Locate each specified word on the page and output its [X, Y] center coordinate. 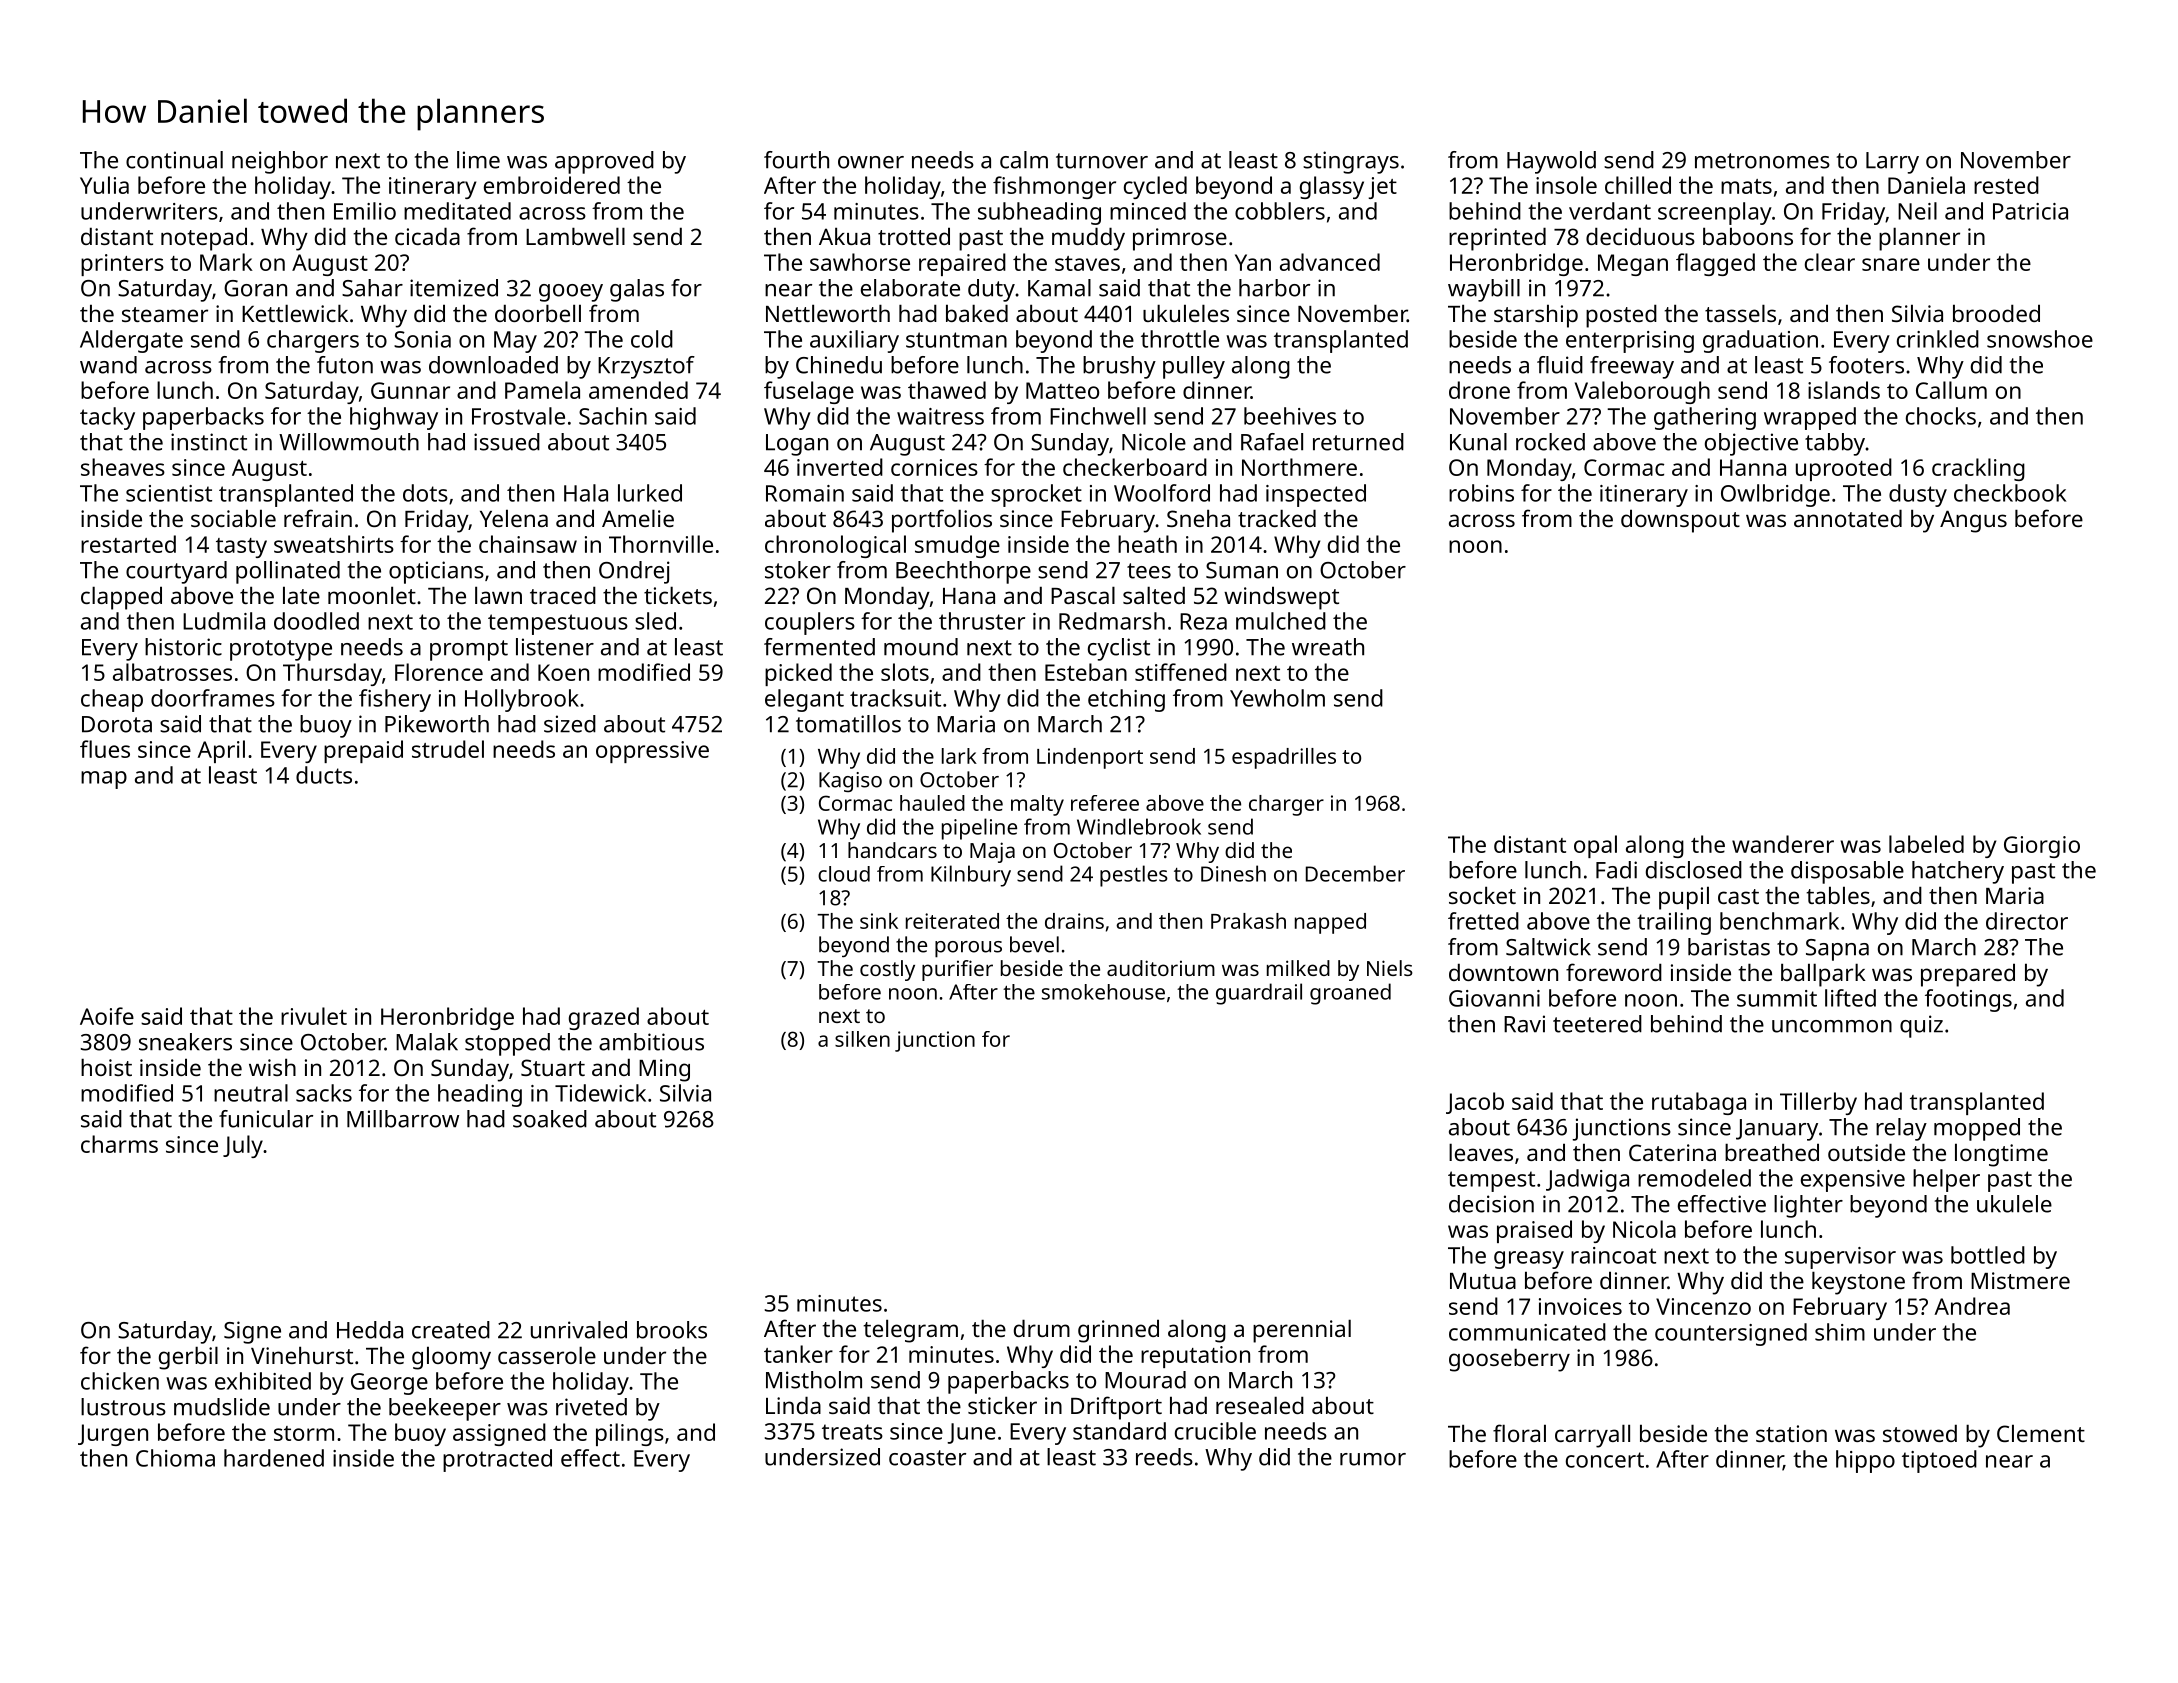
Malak [427, 1042]
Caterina [1672, 1152]
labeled [1926, 844]
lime [478, 160]
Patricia [2030, 211]
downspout [1680, 521]
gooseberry [1509, 1360]
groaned [1350, 994]
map [104, 780]
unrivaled [579, 1330]
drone [1479, 390]
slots [905, 672]
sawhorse [860, 262]
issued [507, 442]
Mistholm [814, 1380]
